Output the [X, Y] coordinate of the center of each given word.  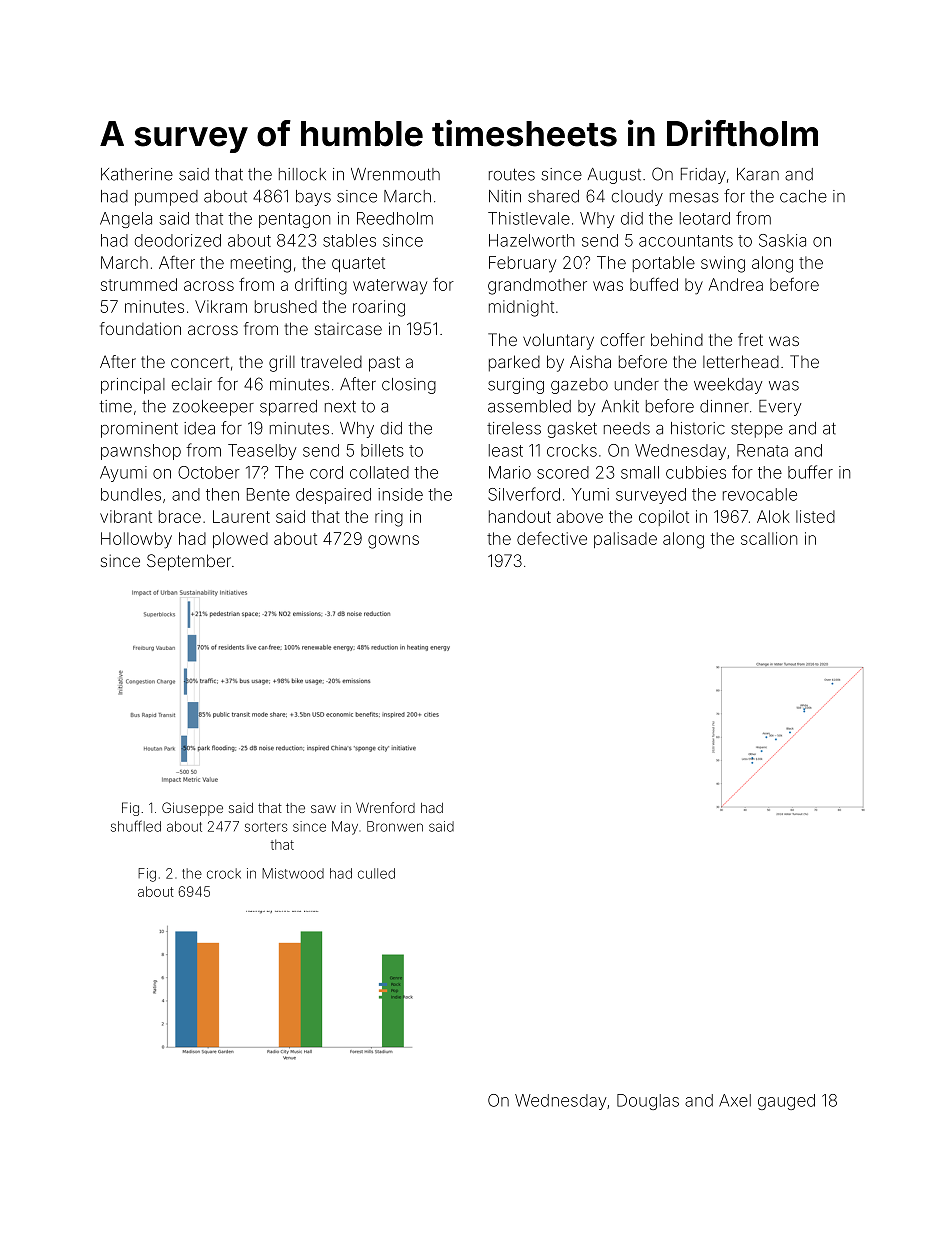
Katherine [137, 174]
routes [512, 175]
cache [803, 196]
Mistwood [293, 873]
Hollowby [136, 540]
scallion [769, 538]
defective [552, 538]
